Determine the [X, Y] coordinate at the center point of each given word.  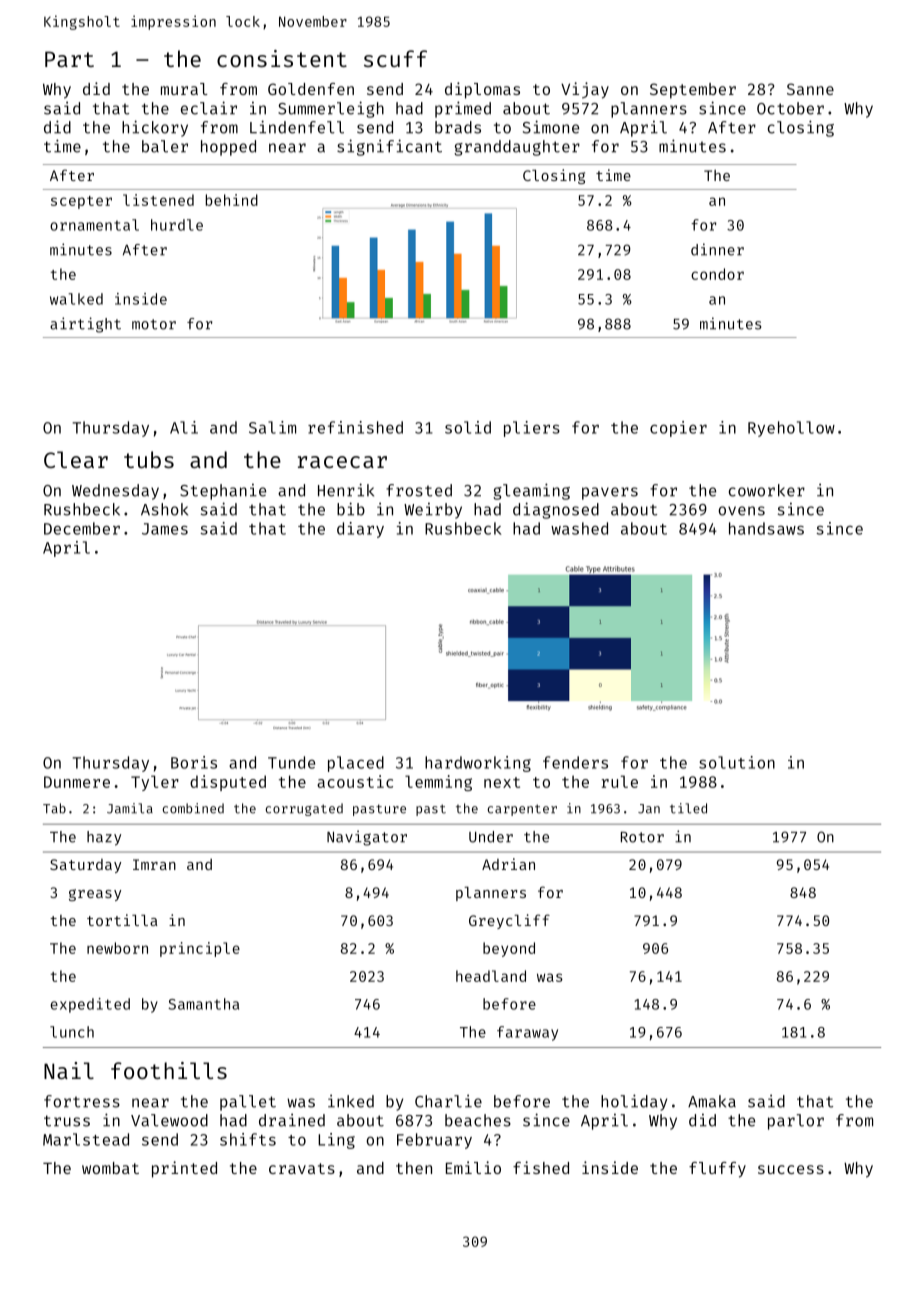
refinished [355, 427]
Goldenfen [311, 89]
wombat [110, 1168]
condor [717, 274]
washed [579, 528]
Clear [76, 459]
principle [200, 949]
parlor [796, 1122]
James [165, 529]
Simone [551, 127]
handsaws [766, 528]
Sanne [810, 89]
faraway [527, 1033]
